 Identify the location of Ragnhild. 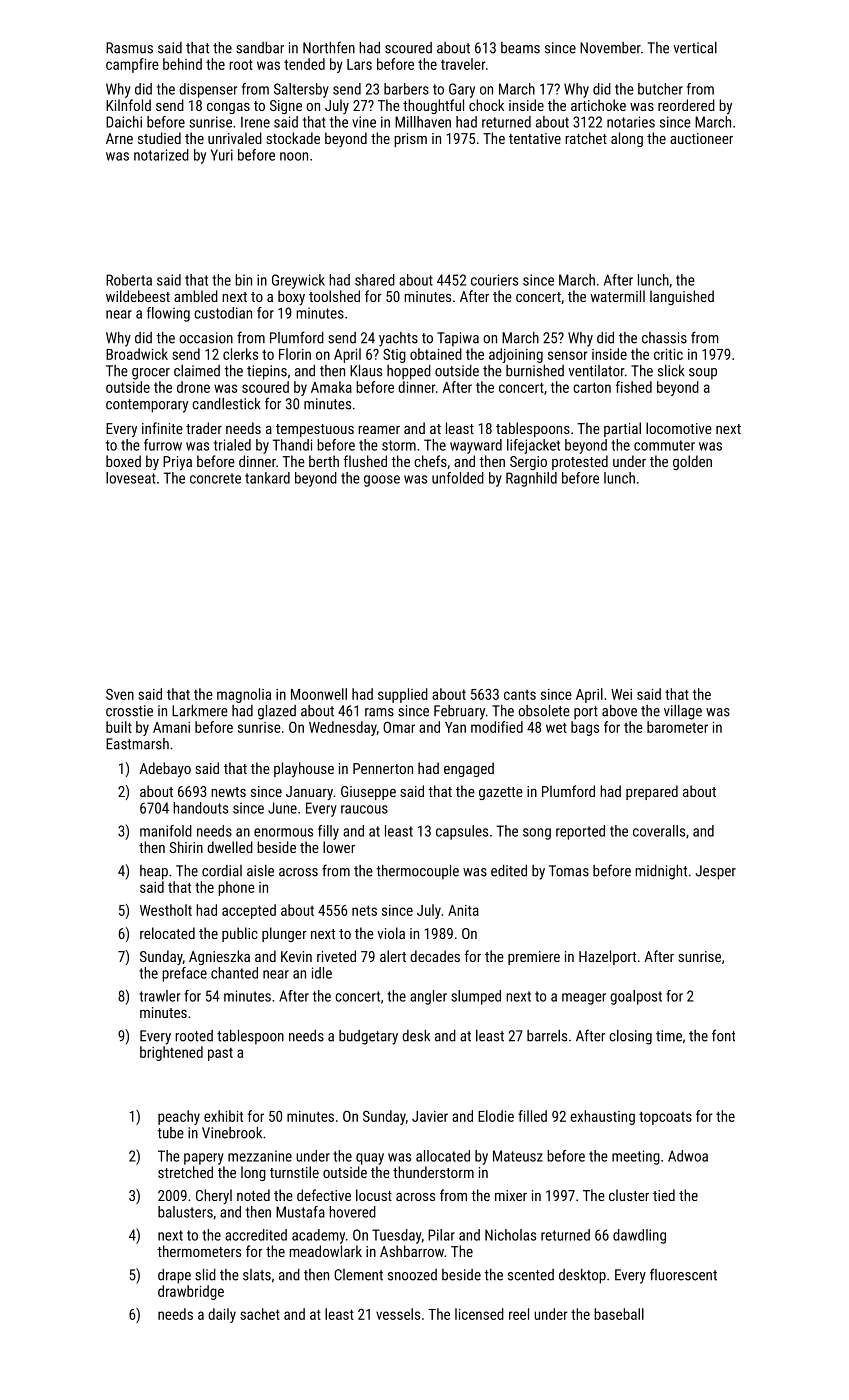
(531, 479).
